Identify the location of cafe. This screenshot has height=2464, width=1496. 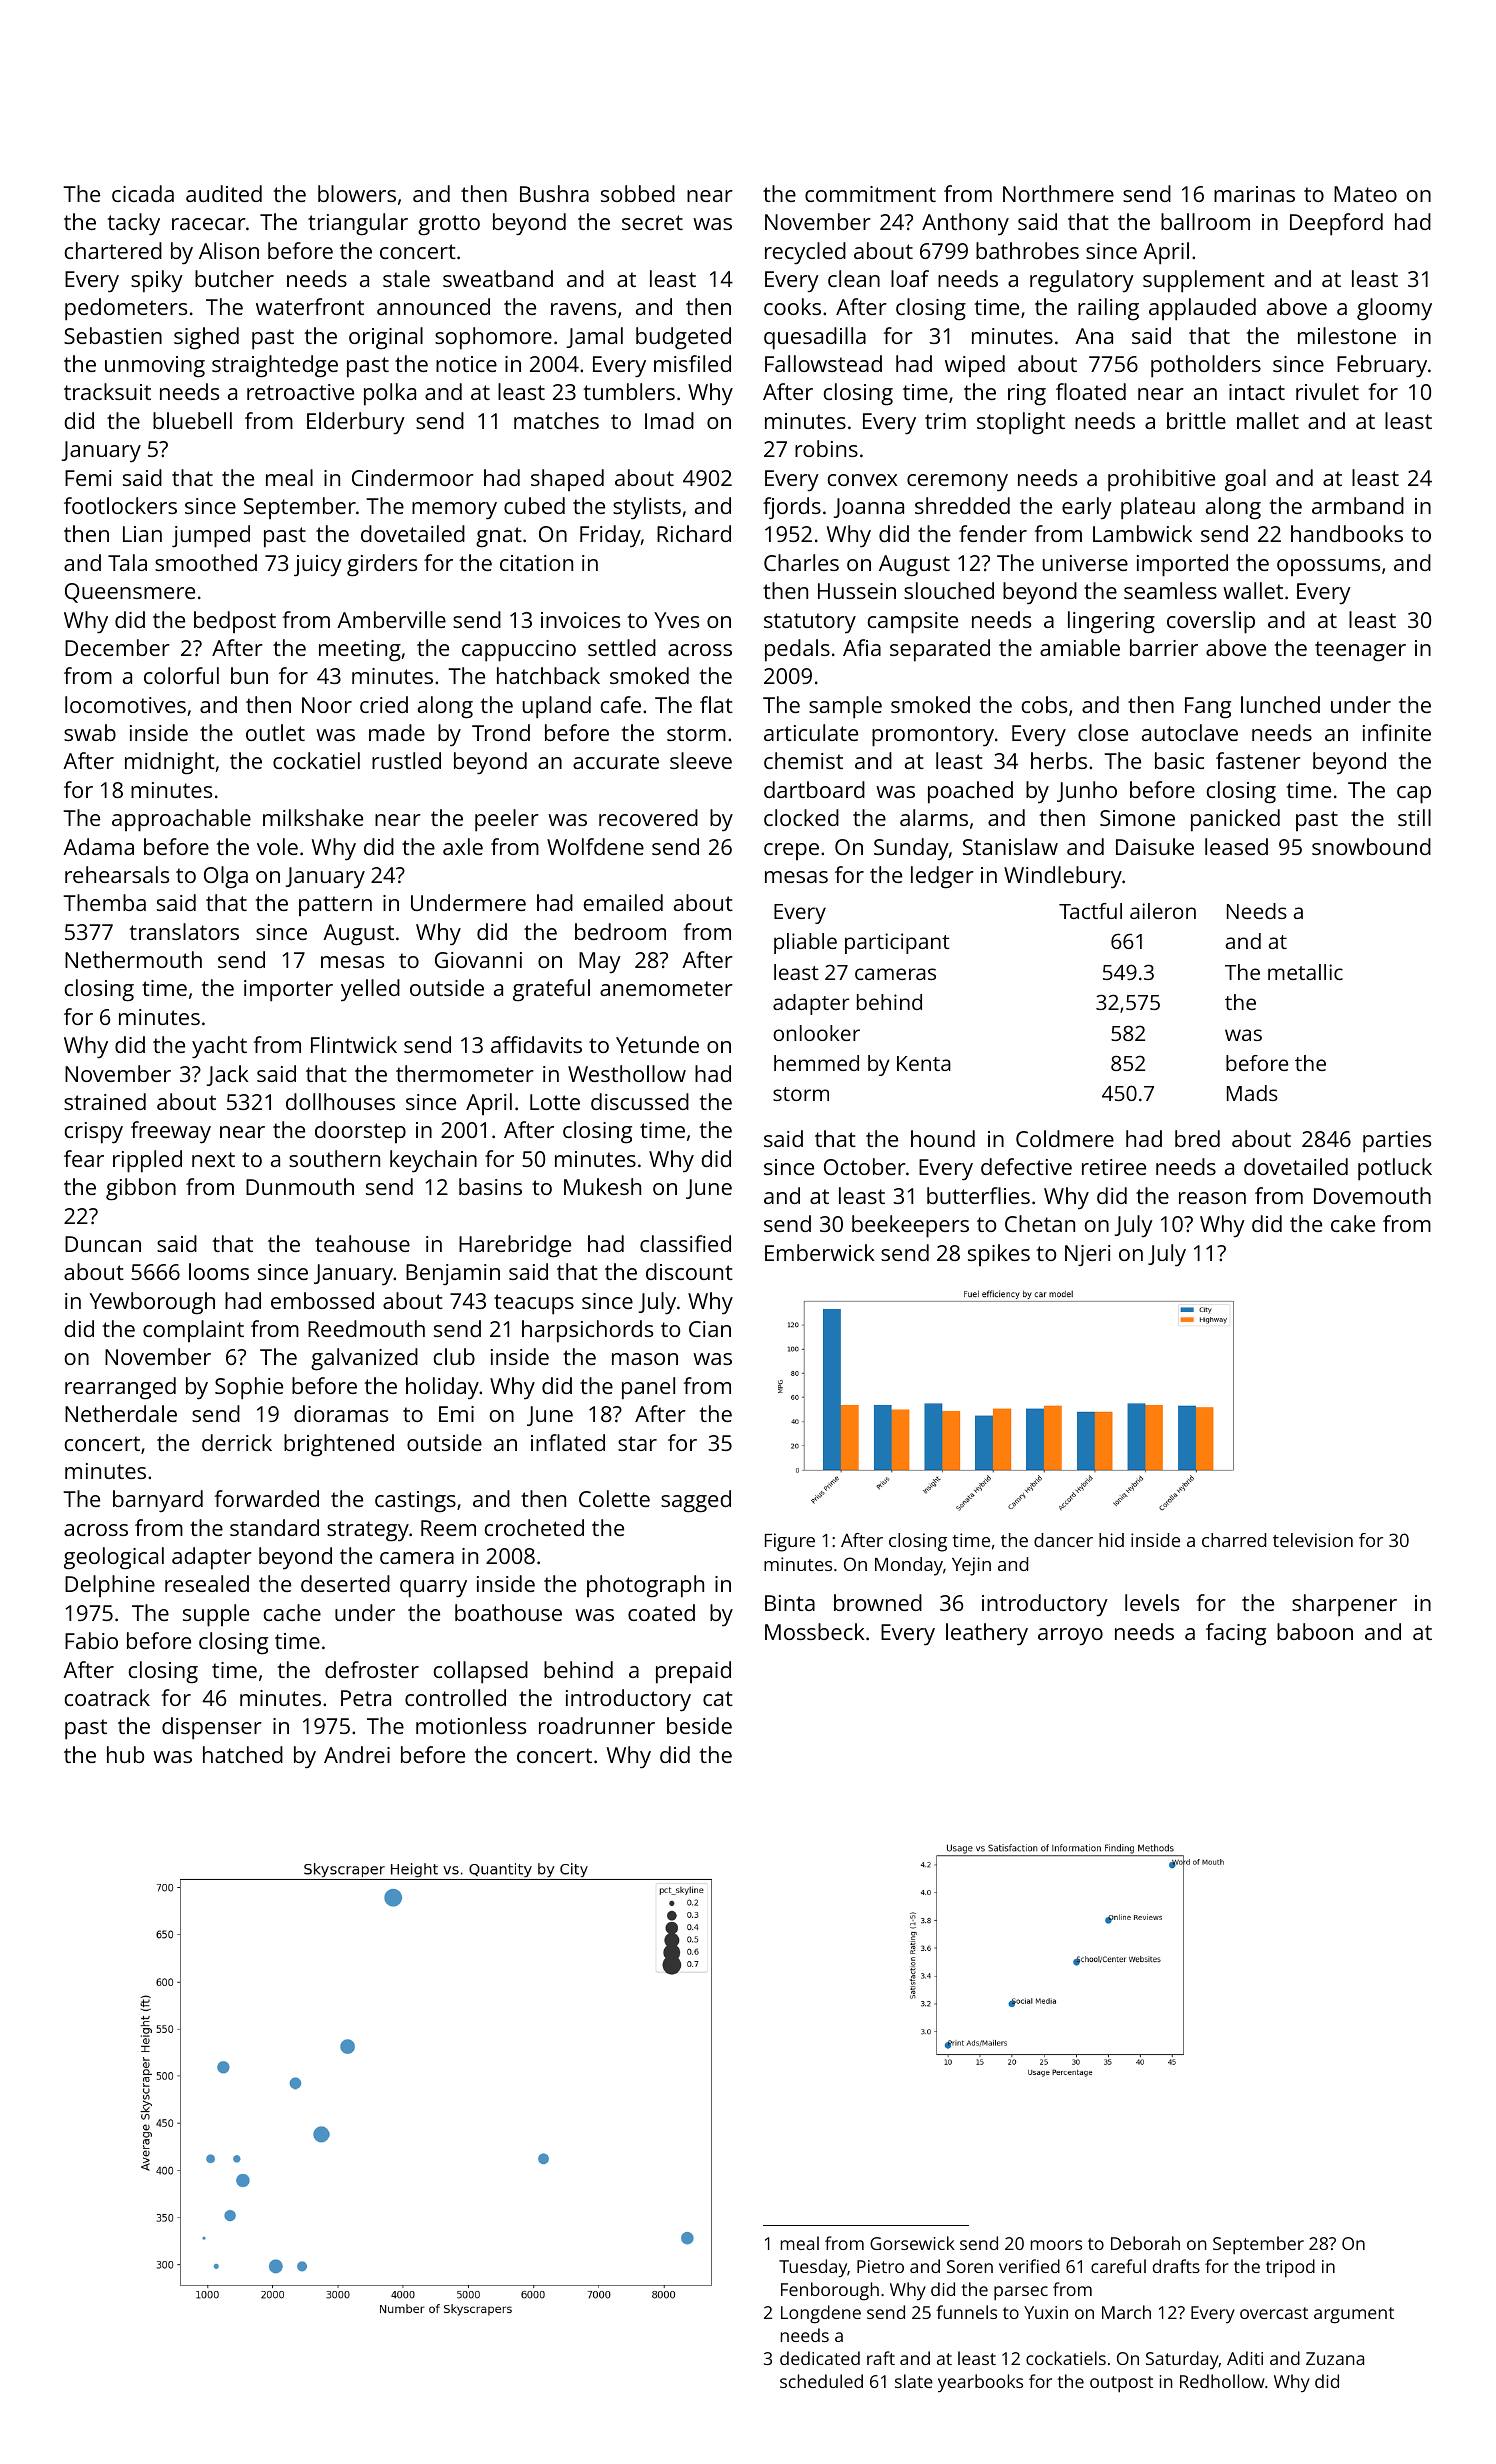
(621, 704).
